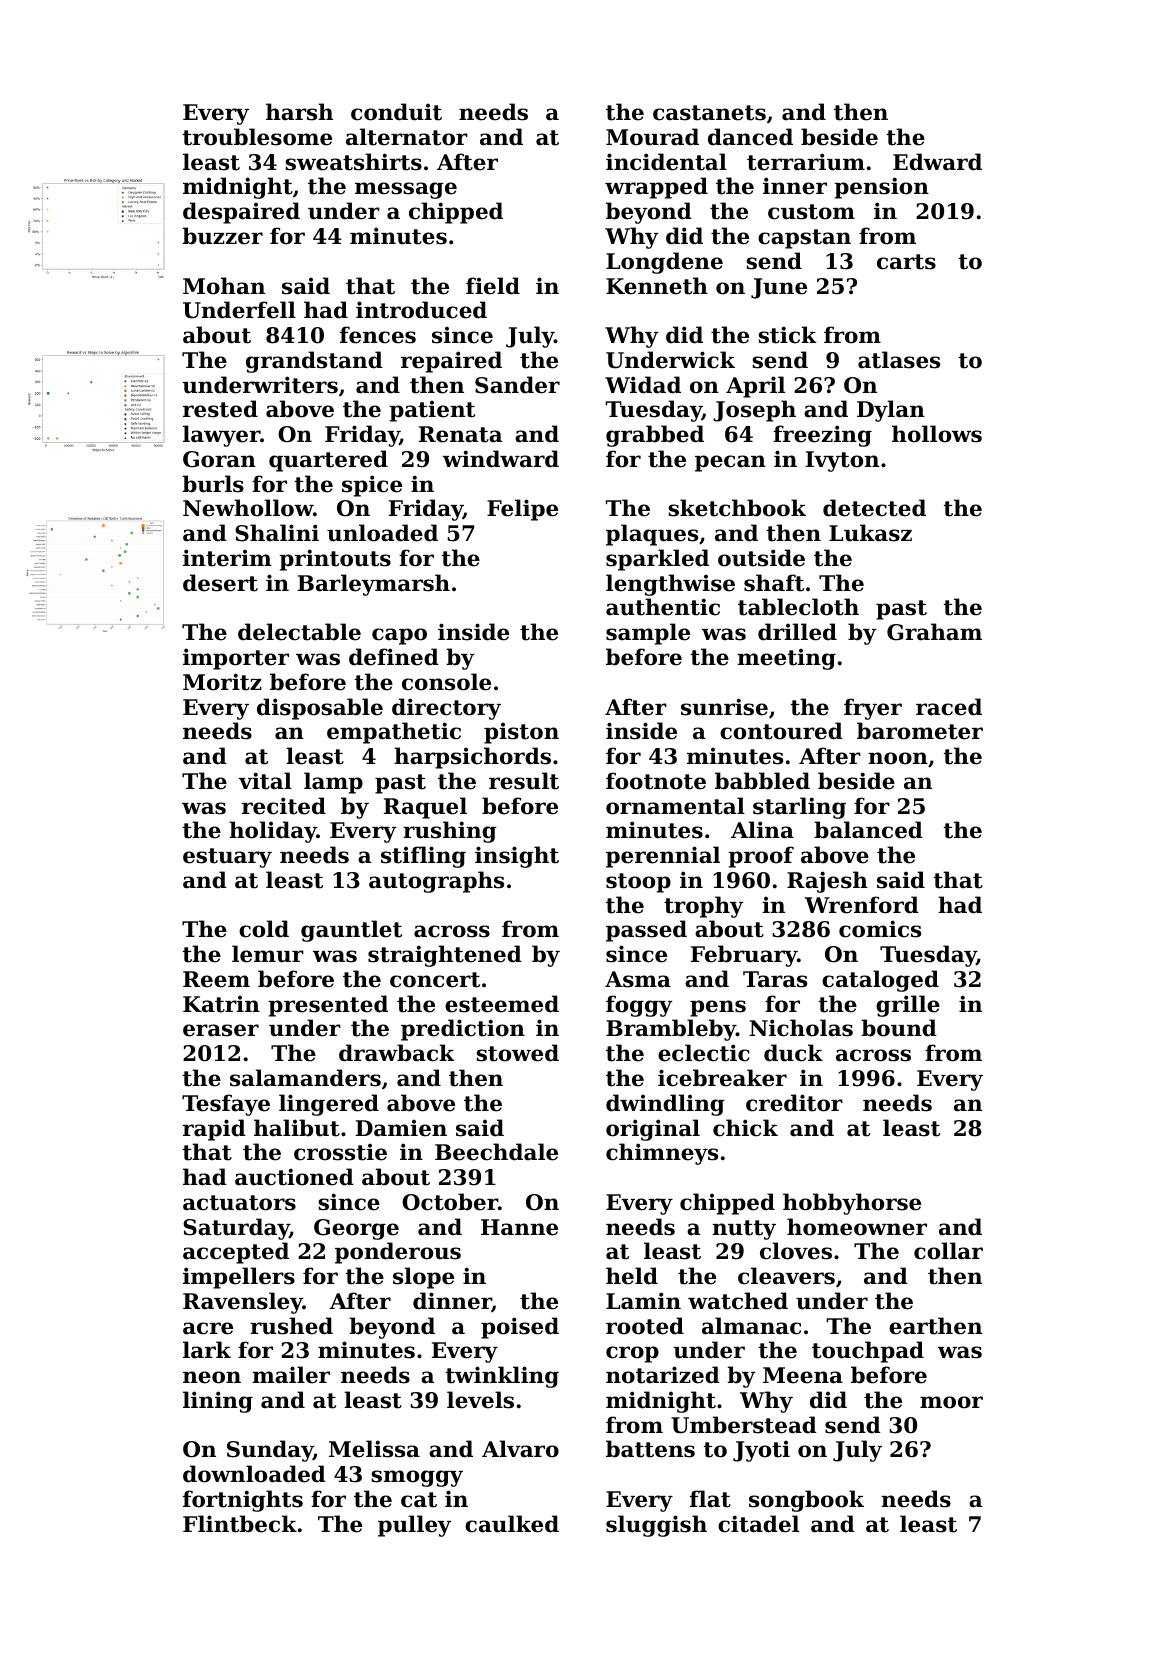 This screenshot has width=1165, height=1654. I want to click on Edward, so click(937, 162).
